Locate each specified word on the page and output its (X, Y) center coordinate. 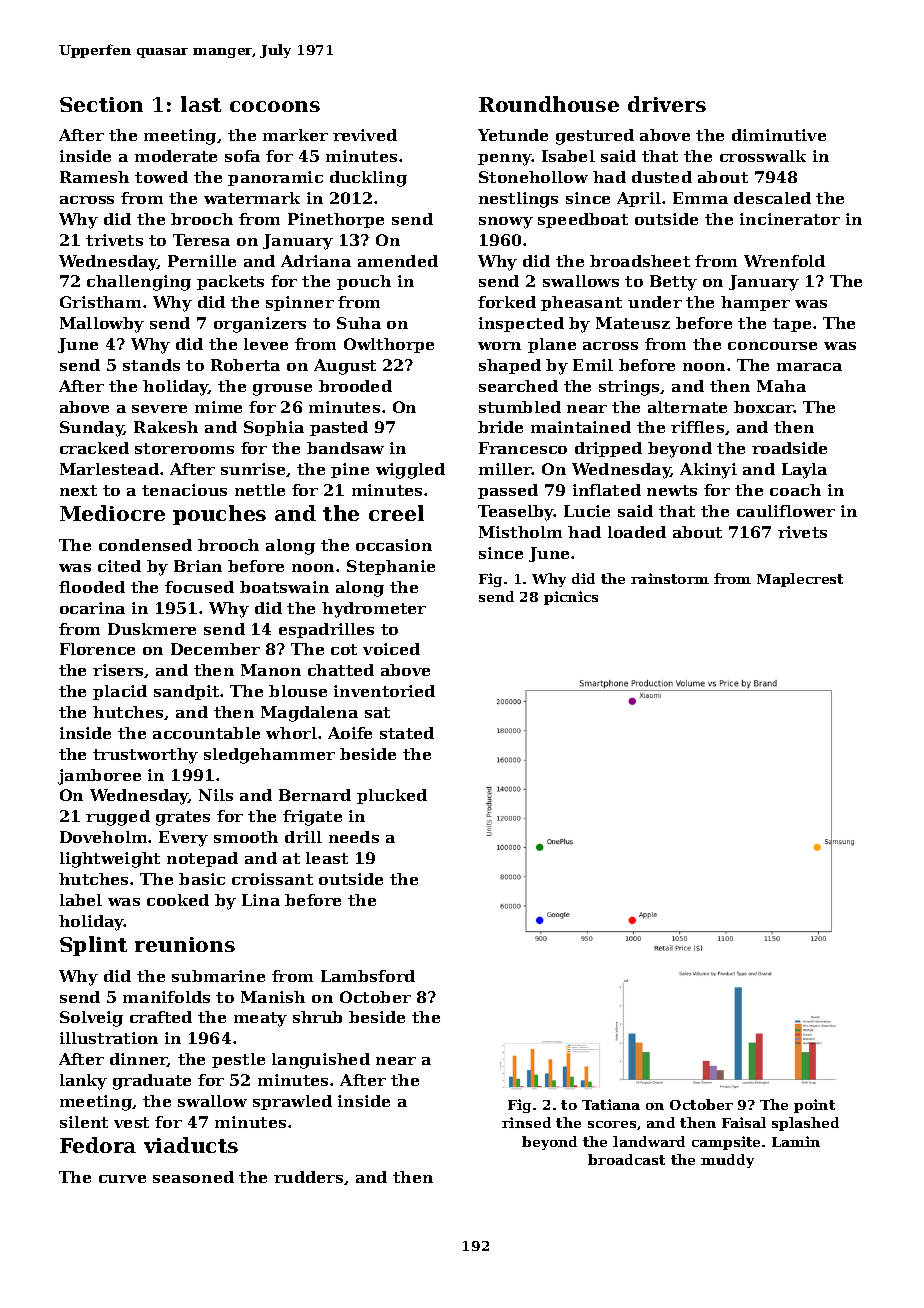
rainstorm (670, 578)
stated (407, 733)
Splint (93, 946)
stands (151, 365)
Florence (97, 649)
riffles (697, 427)
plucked (392, 796)
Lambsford (368, 976)
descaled (772, 198)
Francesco (523, 448)
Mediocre (112, 513)
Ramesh (94, 177)
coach (795, 490)
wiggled (410, 471)
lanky (83, 1082)
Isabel (568, 156)
